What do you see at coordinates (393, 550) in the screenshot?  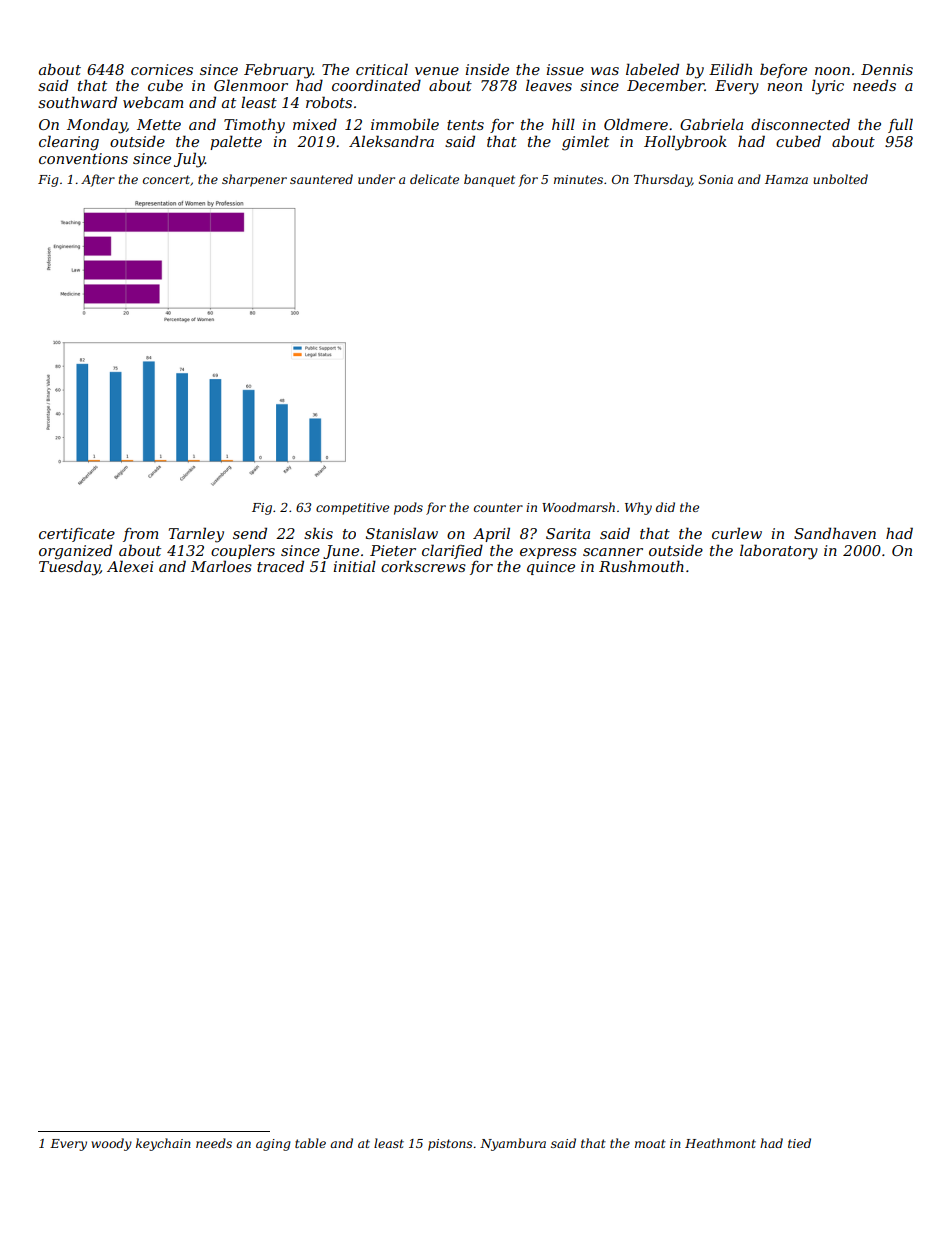 I see `Pieter` at bounding box center [393, 550].
